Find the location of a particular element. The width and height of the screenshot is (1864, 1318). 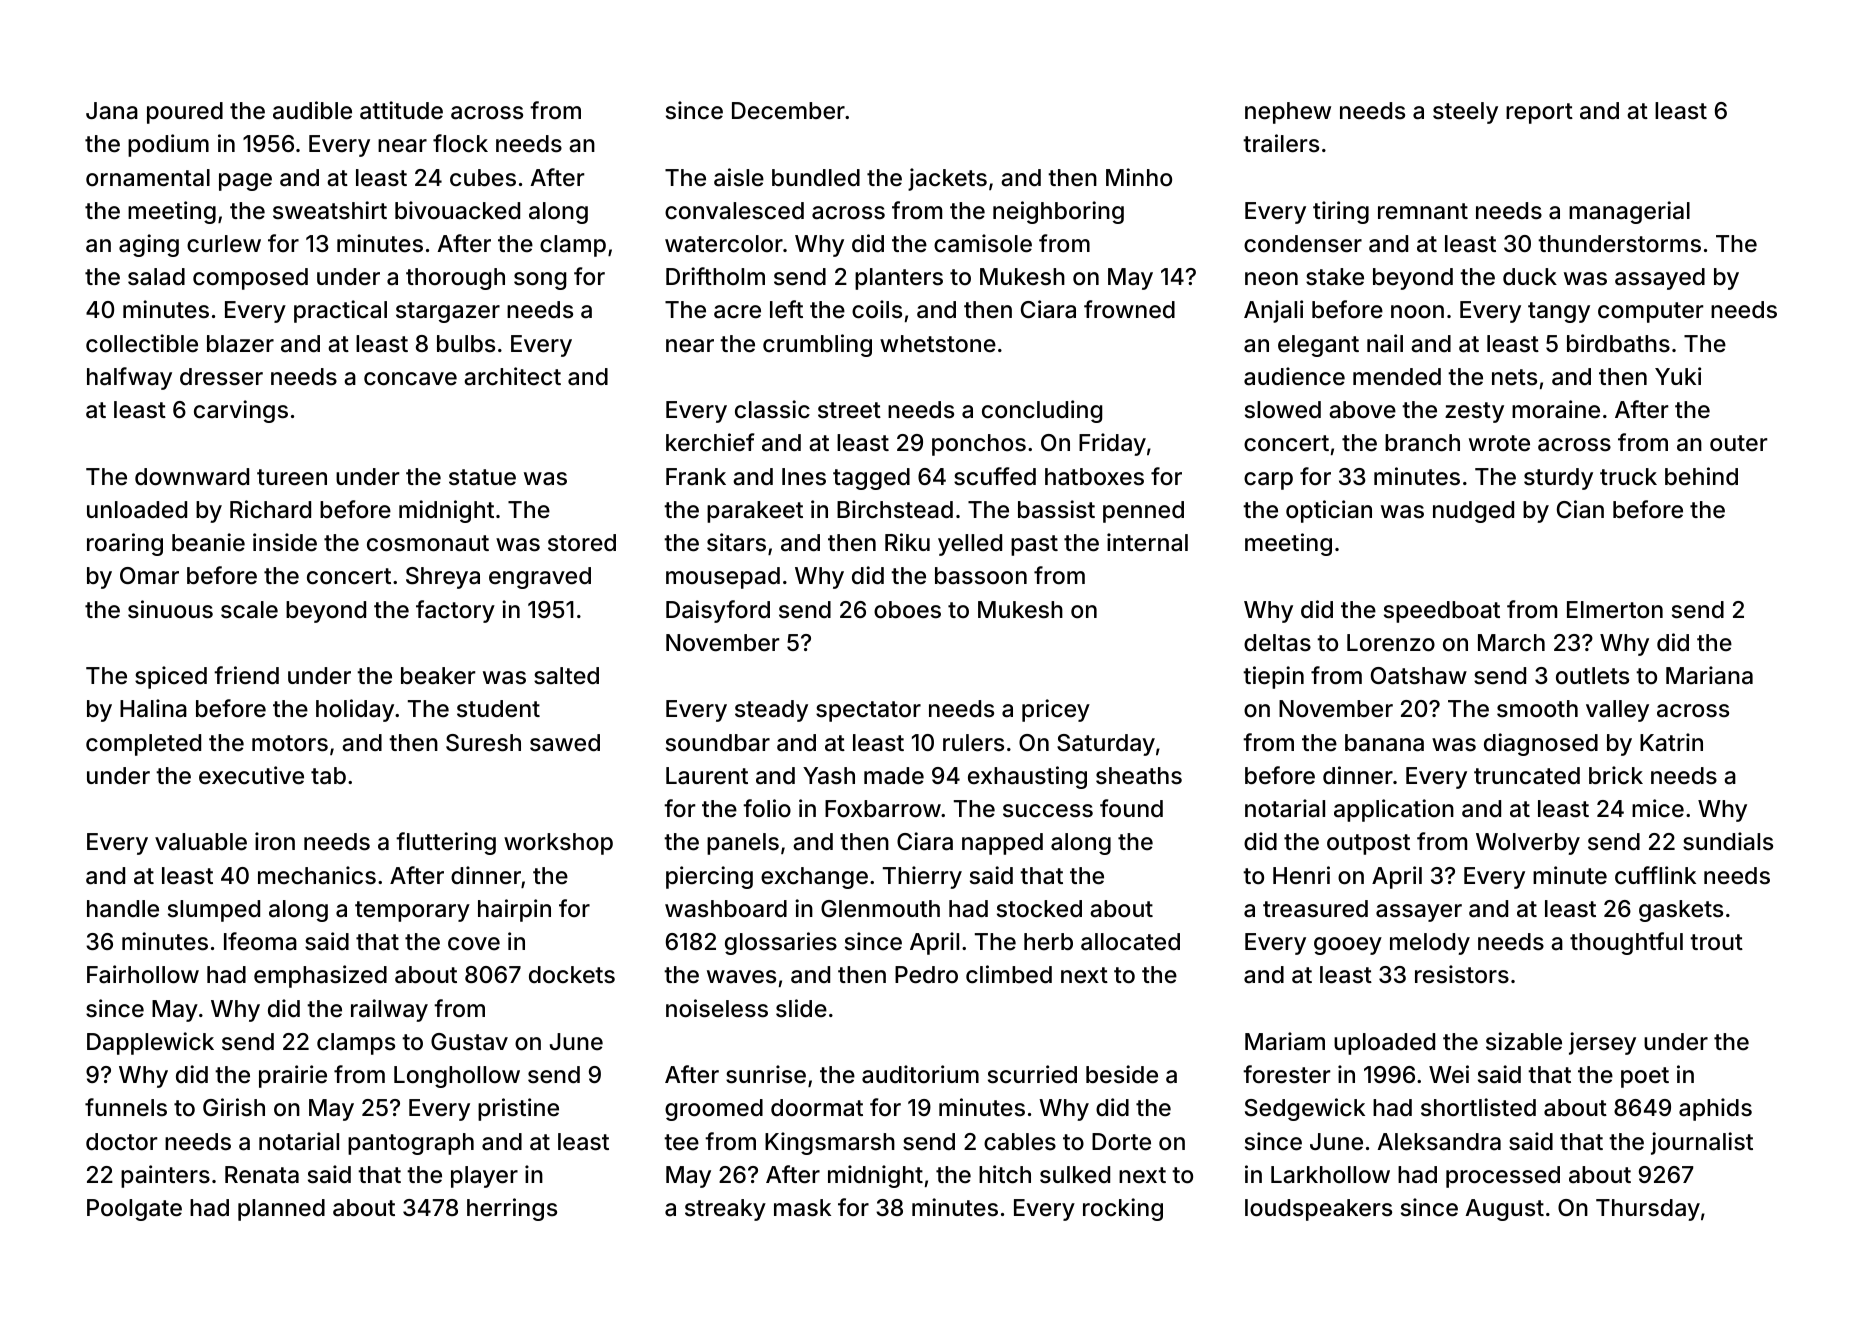

slumped is located at coordinates (214, 911).
